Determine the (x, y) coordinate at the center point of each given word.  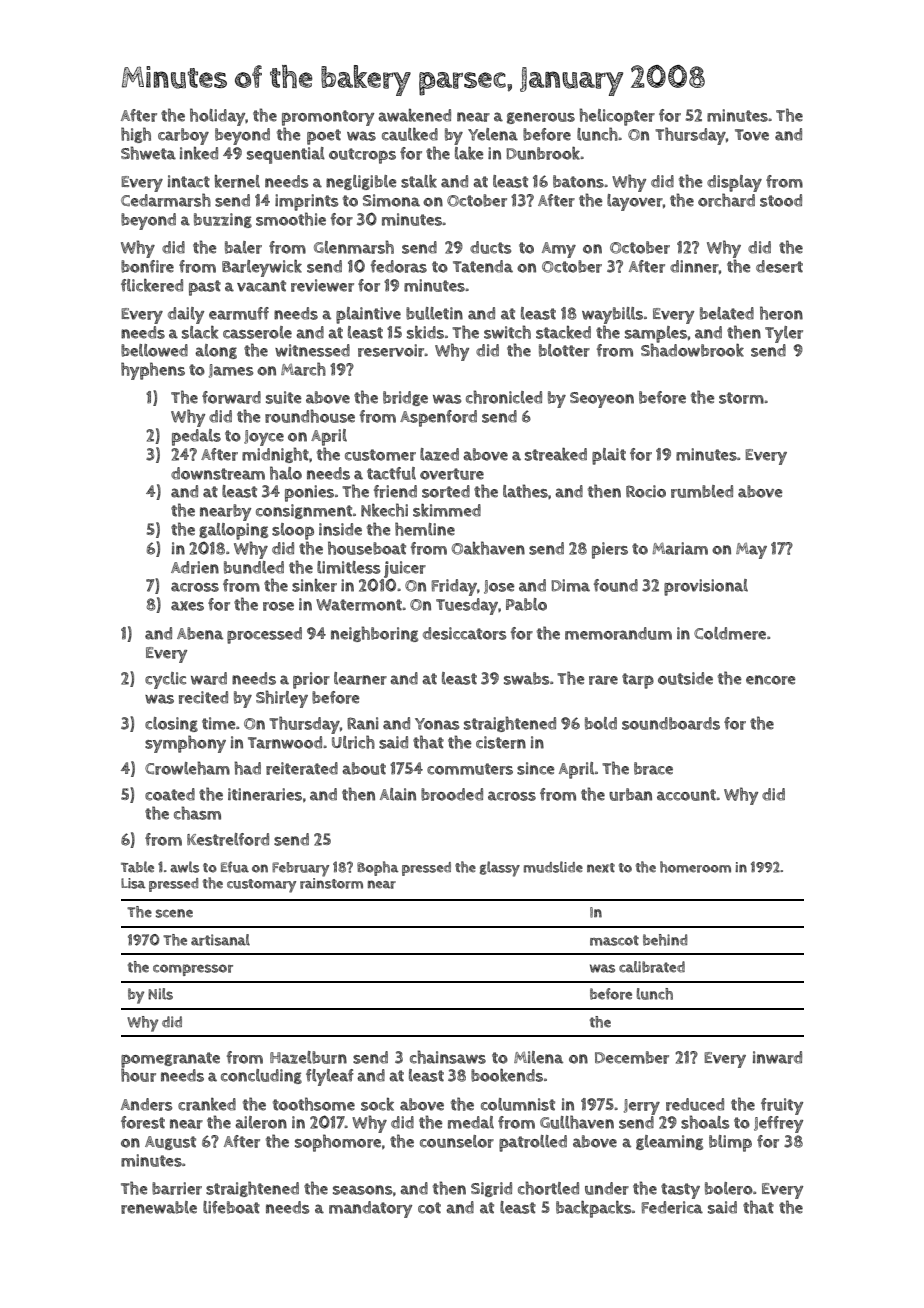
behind (665, 940)
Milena (538, 1057)
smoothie (291, 219)
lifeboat (231, 1207)
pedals (196, 437)
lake (469, 153)
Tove (752, 135)
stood (781, 200)
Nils (160, 994)
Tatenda (483, 266)
